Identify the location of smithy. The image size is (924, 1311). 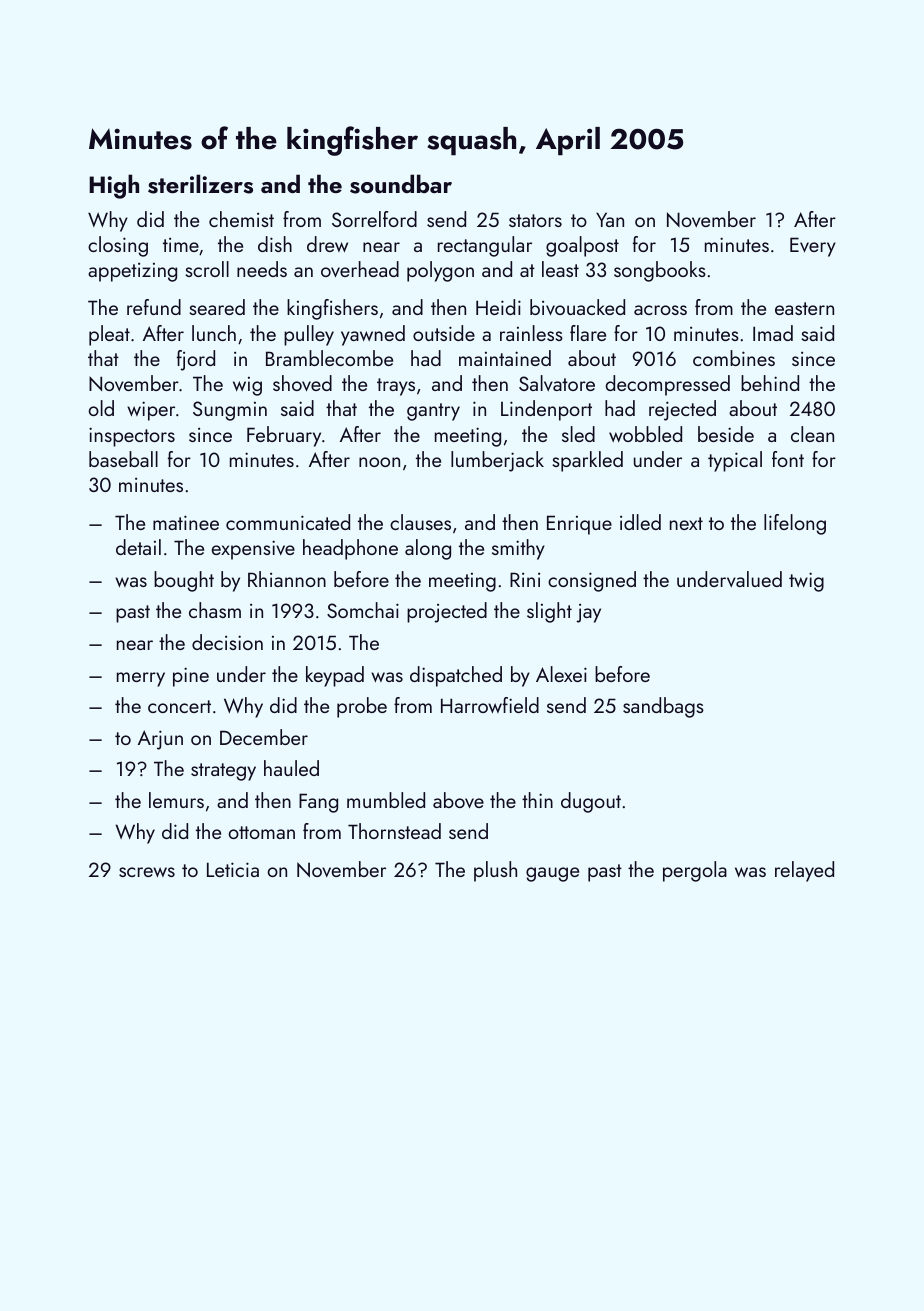
(518, 549).
